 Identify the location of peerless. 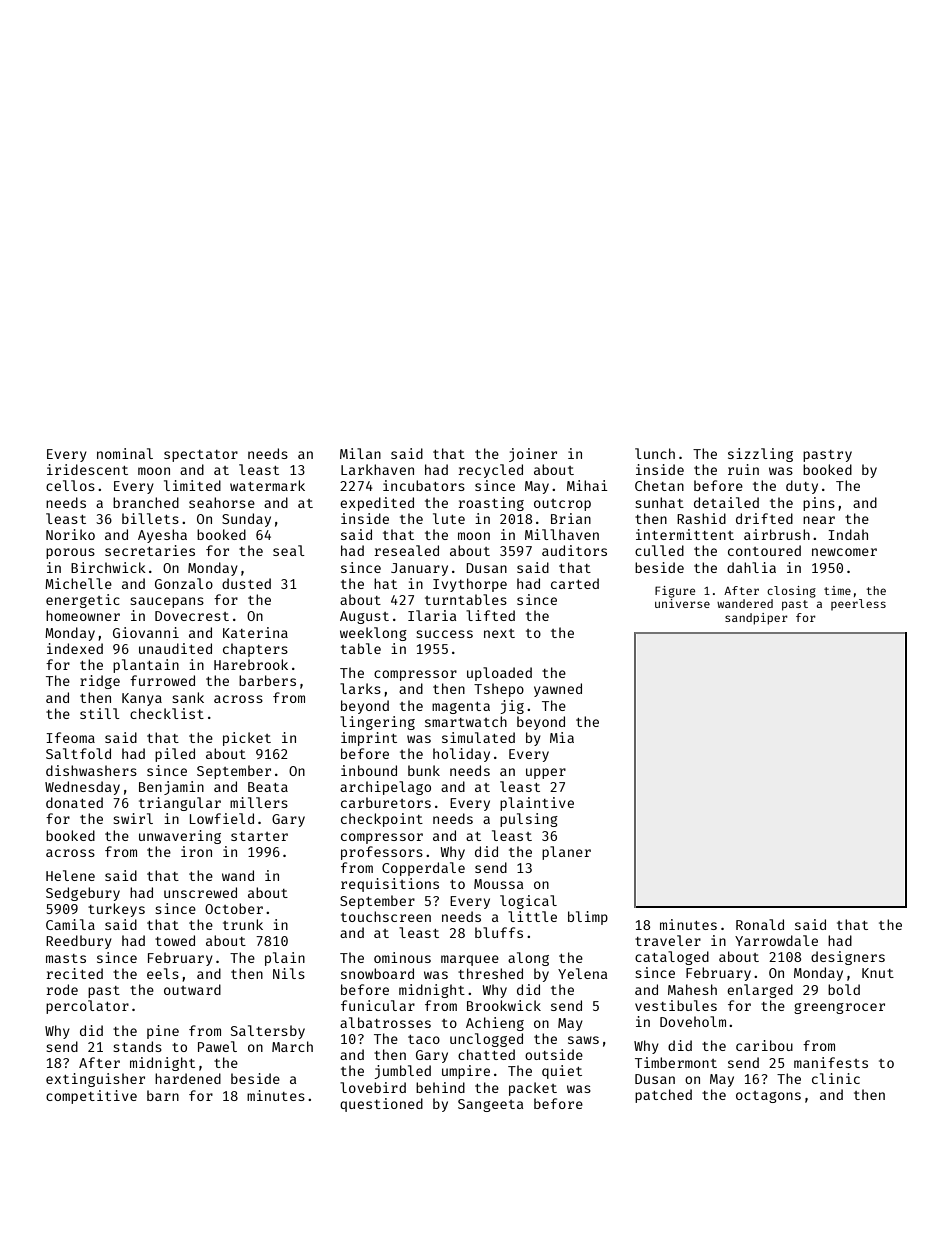
(858, 605).
